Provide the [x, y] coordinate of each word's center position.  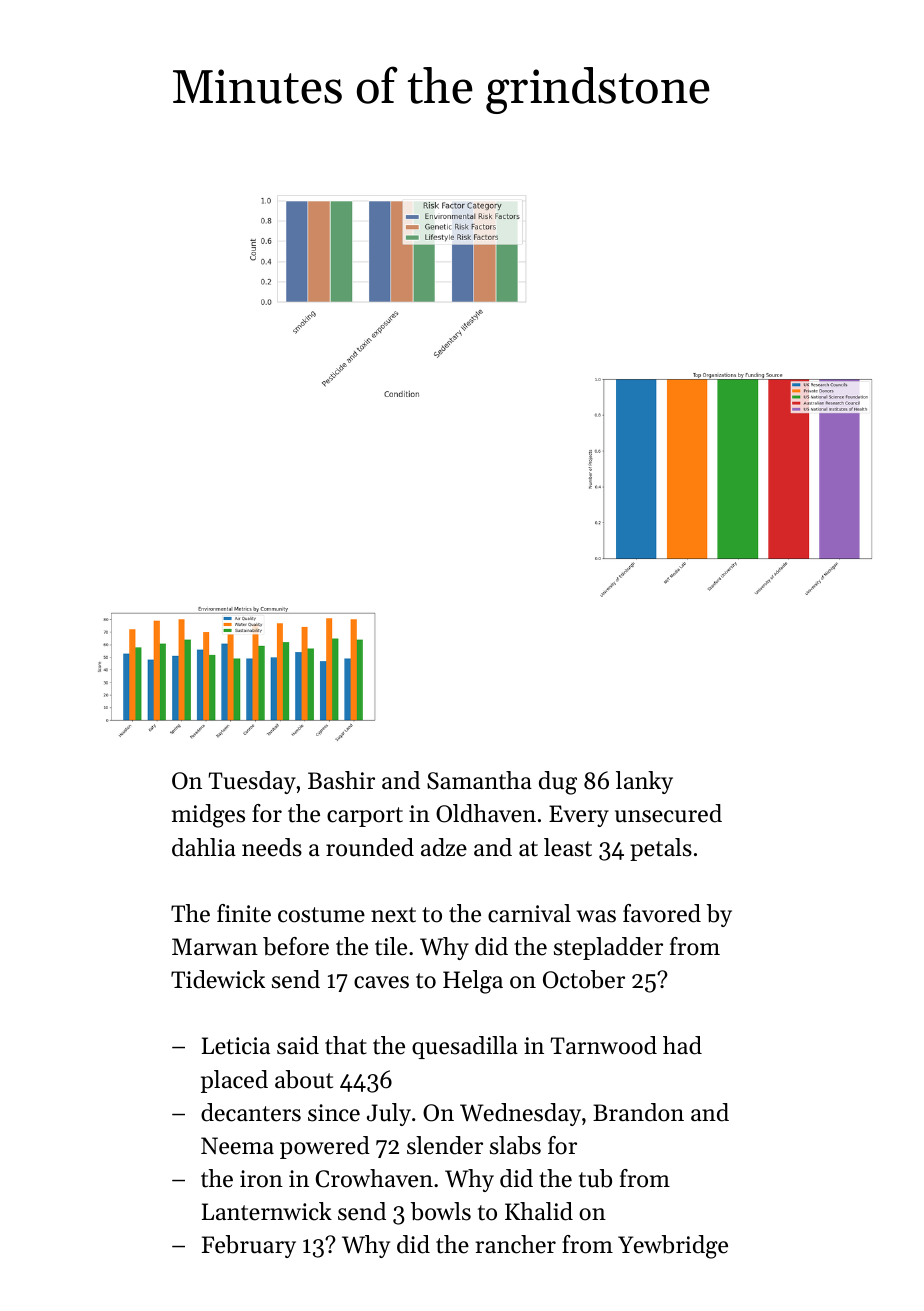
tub [595, 1178]
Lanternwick [267, 1211]
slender [445, 1145]
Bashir [341, 780]
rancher [515, 1244]
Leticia [236, 1046]
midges [208, 816]
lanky [644, 782]
